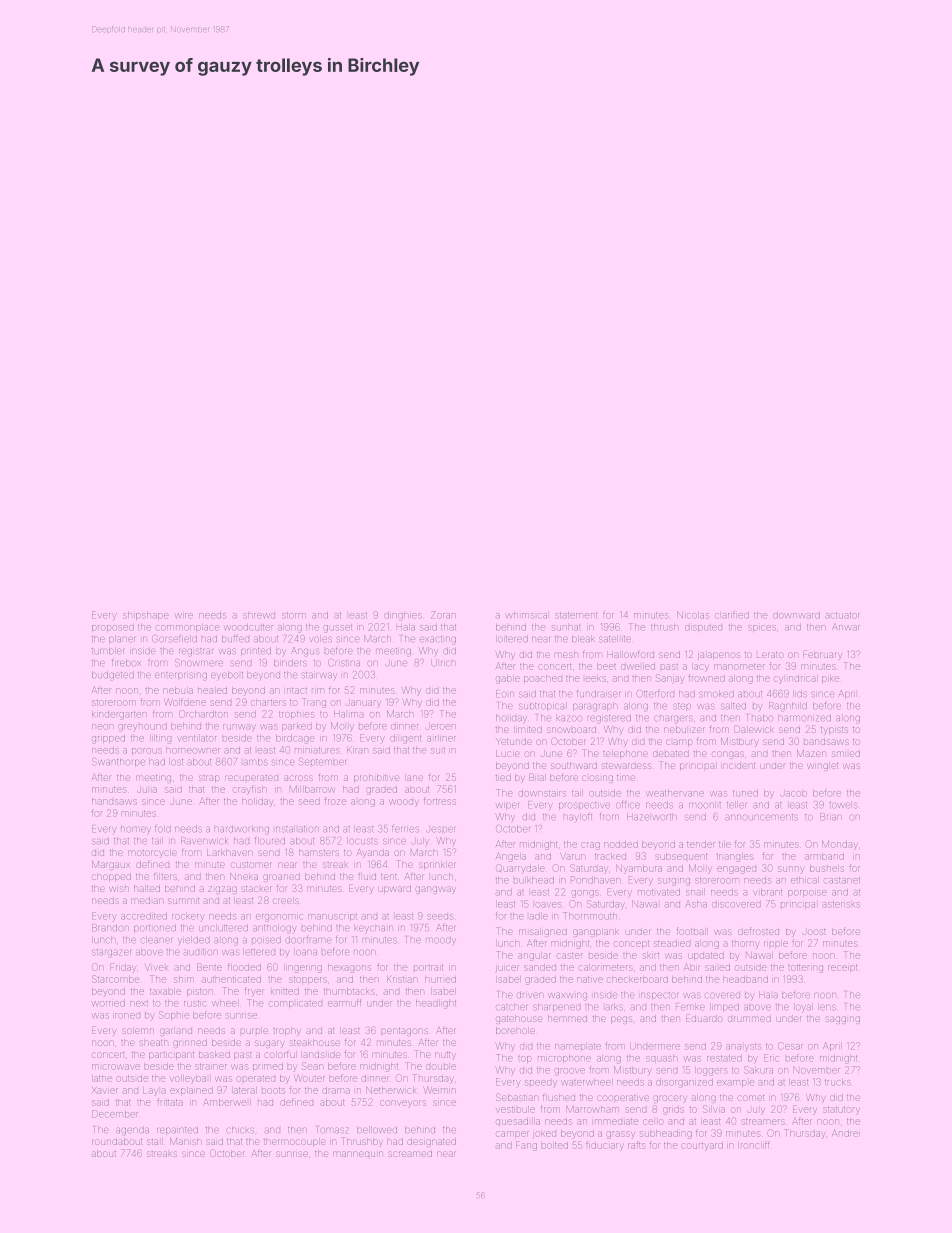 This image has height=1233, width=952. I want to click on downward, so click(796, 616).
